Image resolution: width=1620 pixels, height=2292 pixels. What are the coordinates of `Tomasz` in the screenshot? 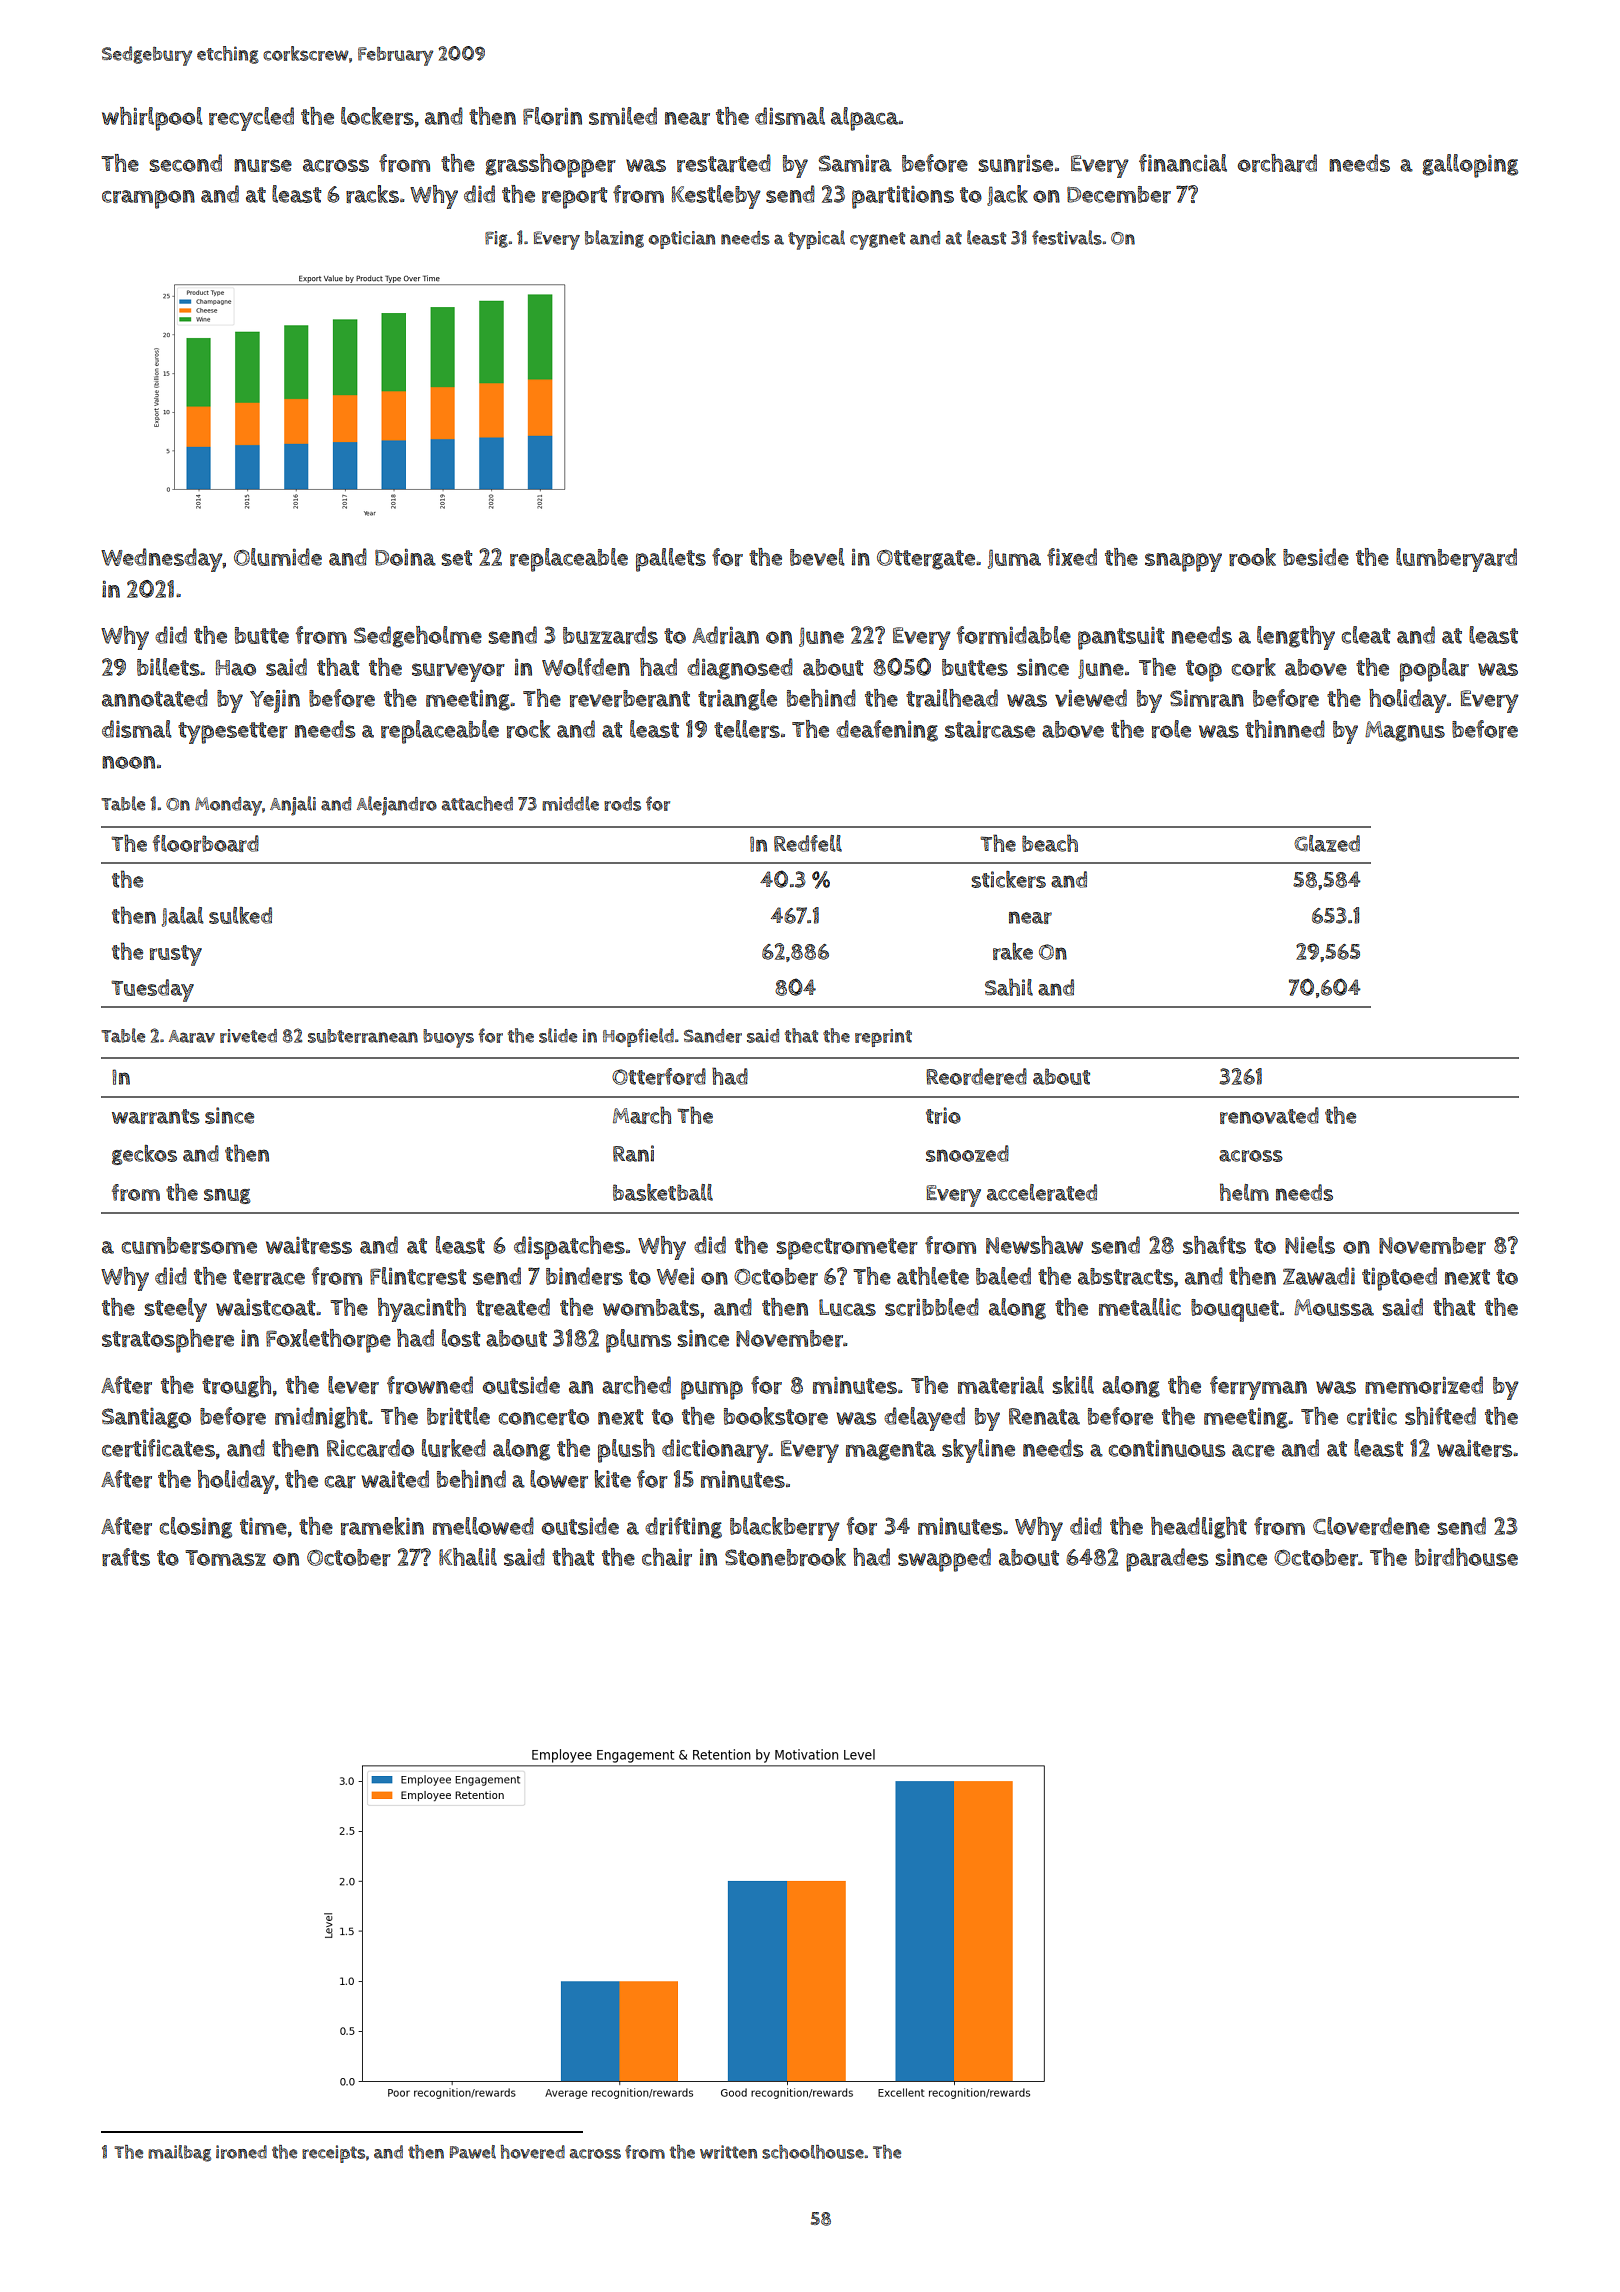 It's located at (225, 1558).
